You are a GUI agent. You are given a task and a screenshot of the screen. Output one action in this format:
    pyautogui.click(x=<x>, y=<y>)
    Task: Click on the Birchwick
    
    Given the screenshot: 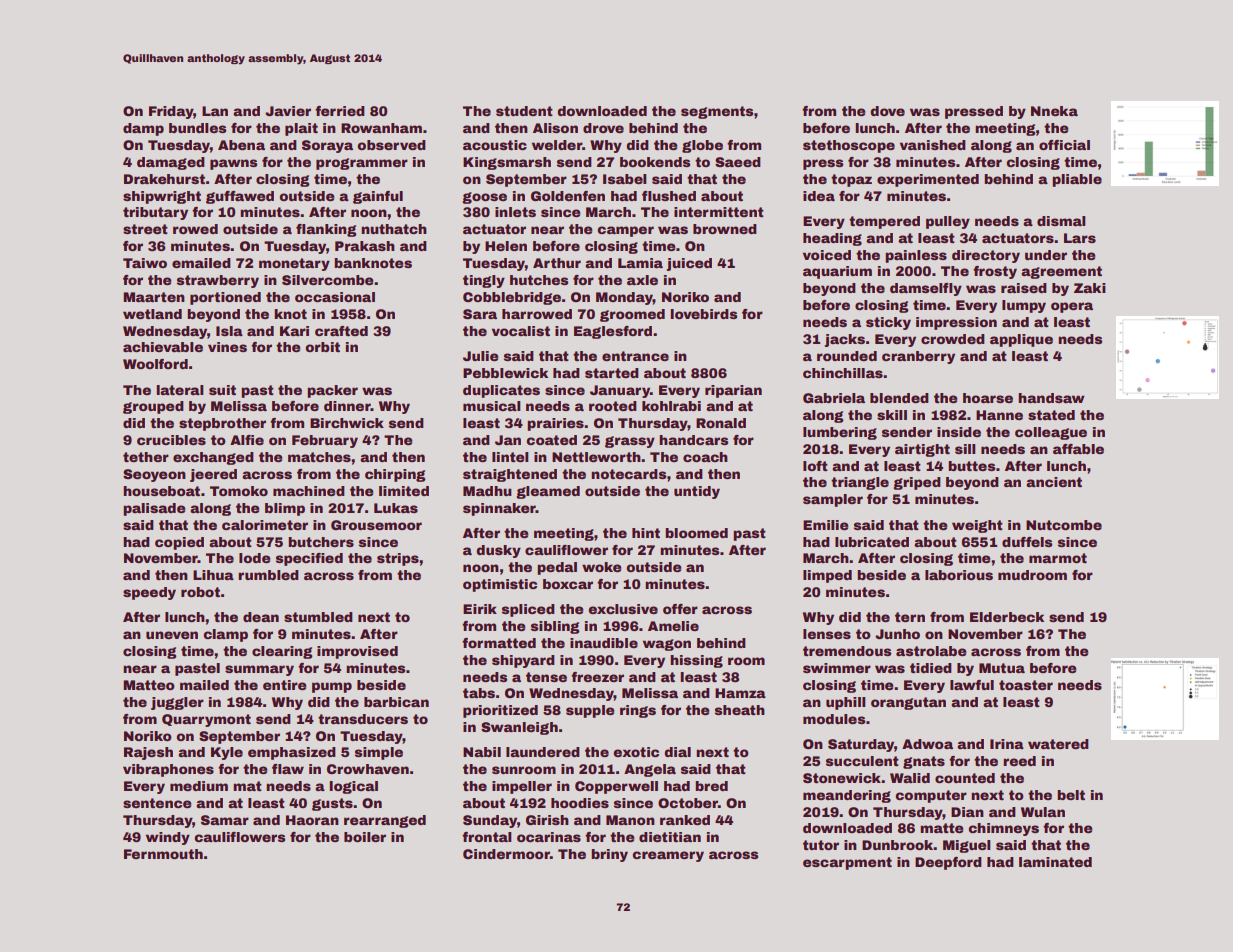 What is the action you would take?
    pyautogui.click(x=347, y=423)
